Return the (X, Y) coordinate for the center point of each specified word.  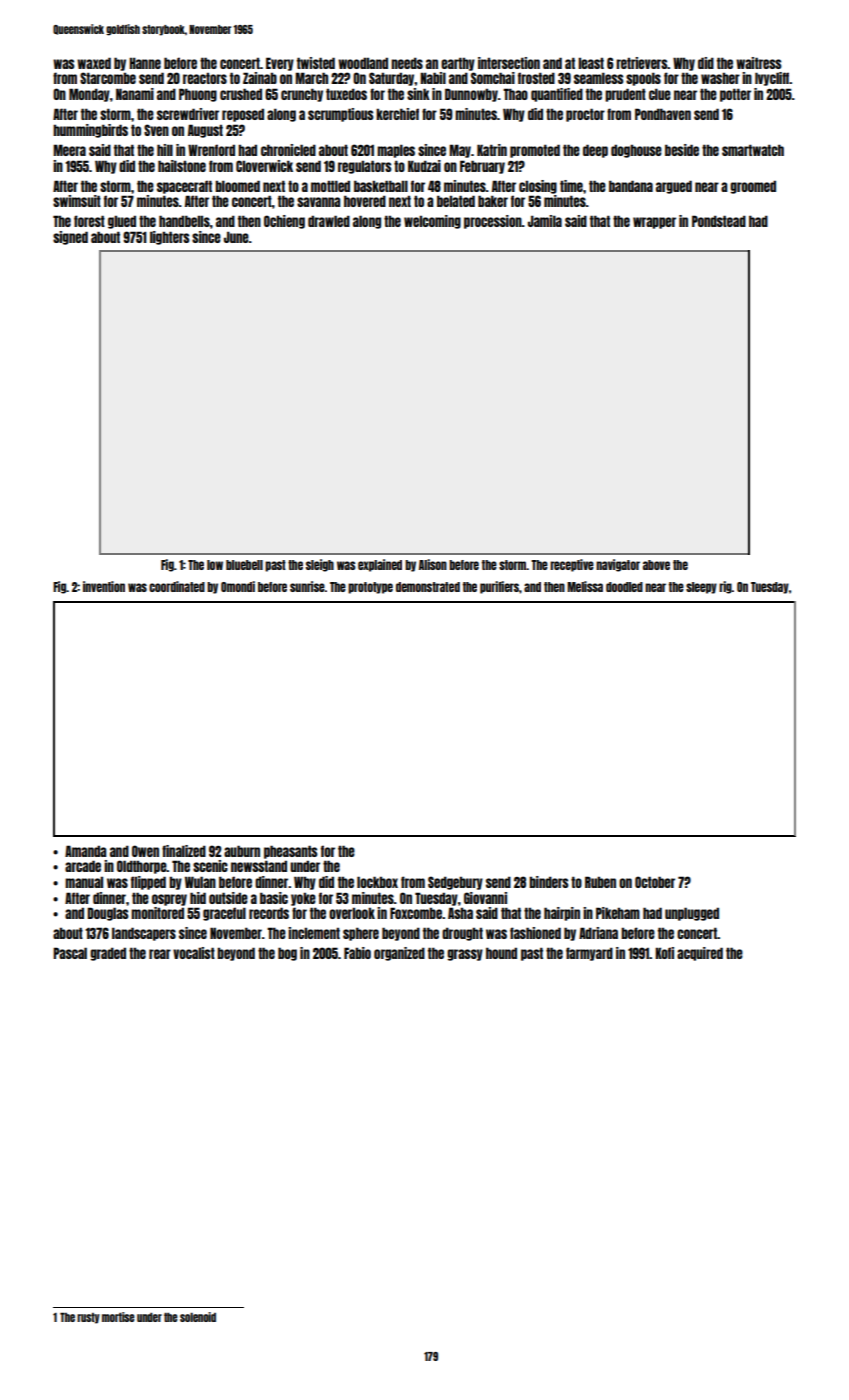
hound (501, 953)
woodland (363, 63)
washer (720, 78)
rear (160, 954)
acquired (700, 954)
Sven (156, 130)
